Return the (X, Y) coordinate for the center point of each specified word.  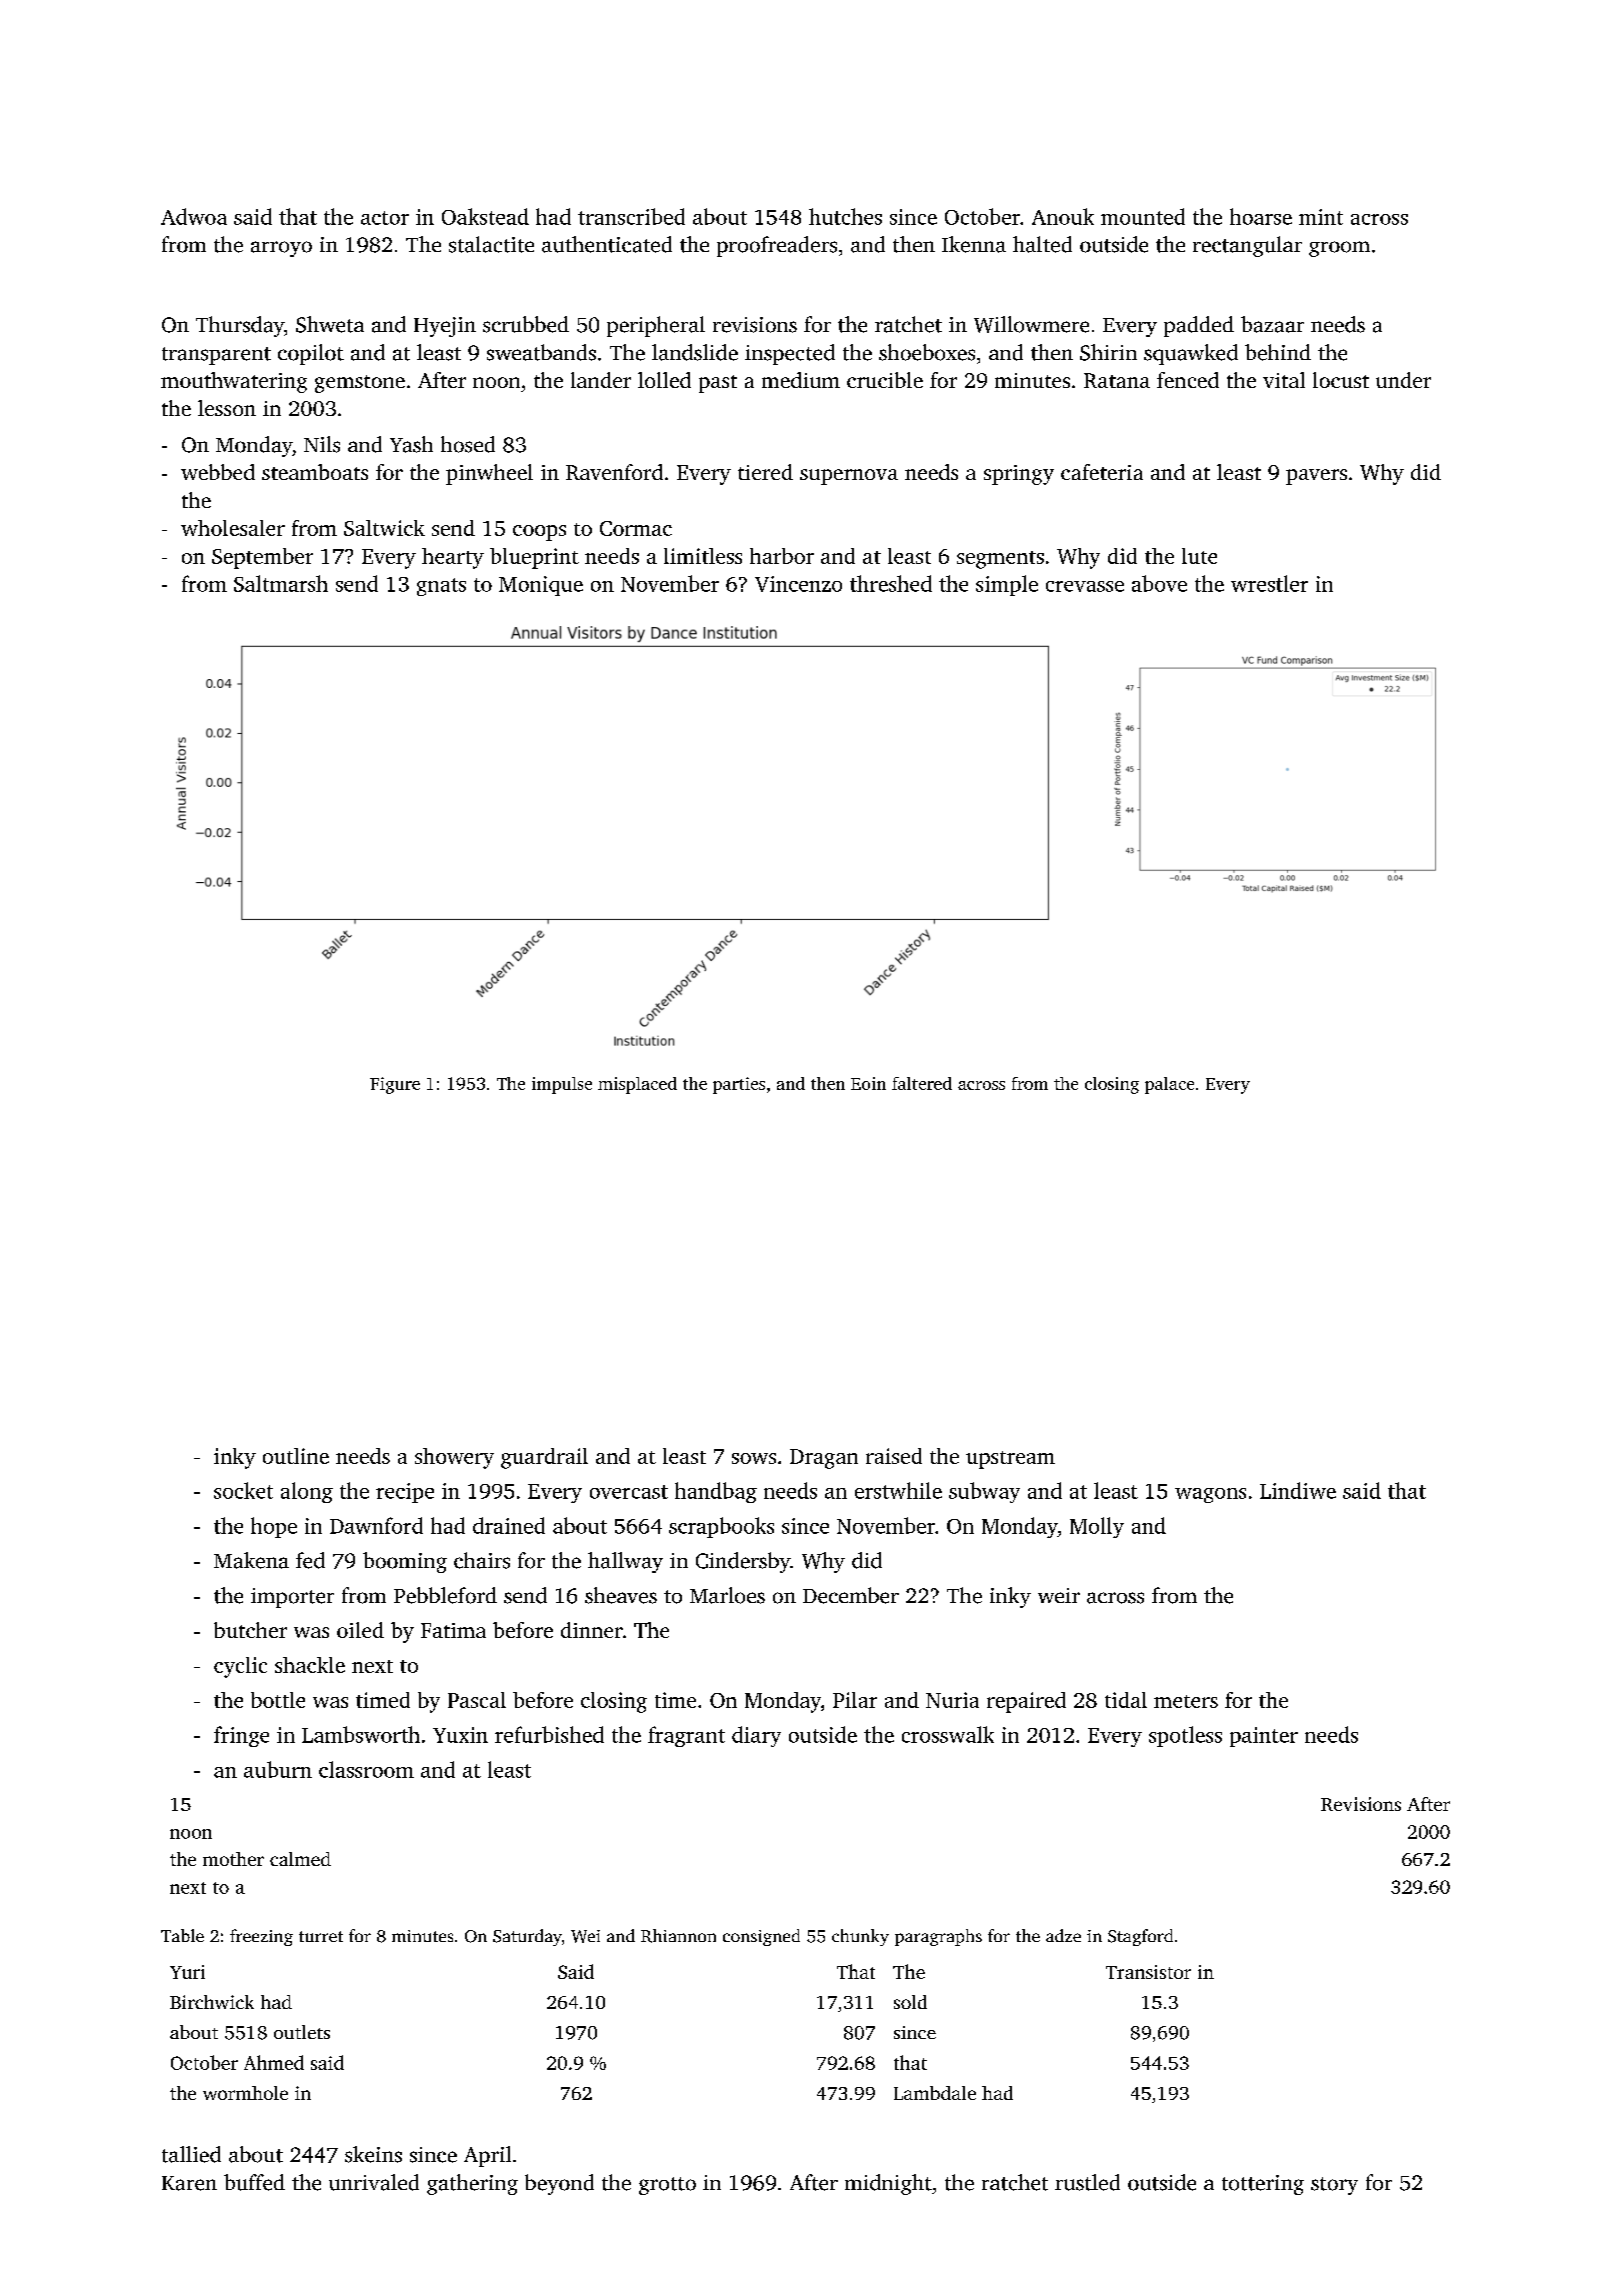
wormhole (245, 2093)
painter (1264, 1737)
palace (1169, 1085)
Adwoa (194, 216)
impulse (562, 1085)
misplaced (637, 1085)
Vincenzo (798, 584)
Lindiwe (1298, 1490)
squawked (1191, 354)
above (1159, 583)
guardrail (544, 1458)
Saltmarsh (281, 583)
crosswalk (948, 1734)
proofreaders (777, 246)
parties (739, 1085)
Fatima (453, 1630)
